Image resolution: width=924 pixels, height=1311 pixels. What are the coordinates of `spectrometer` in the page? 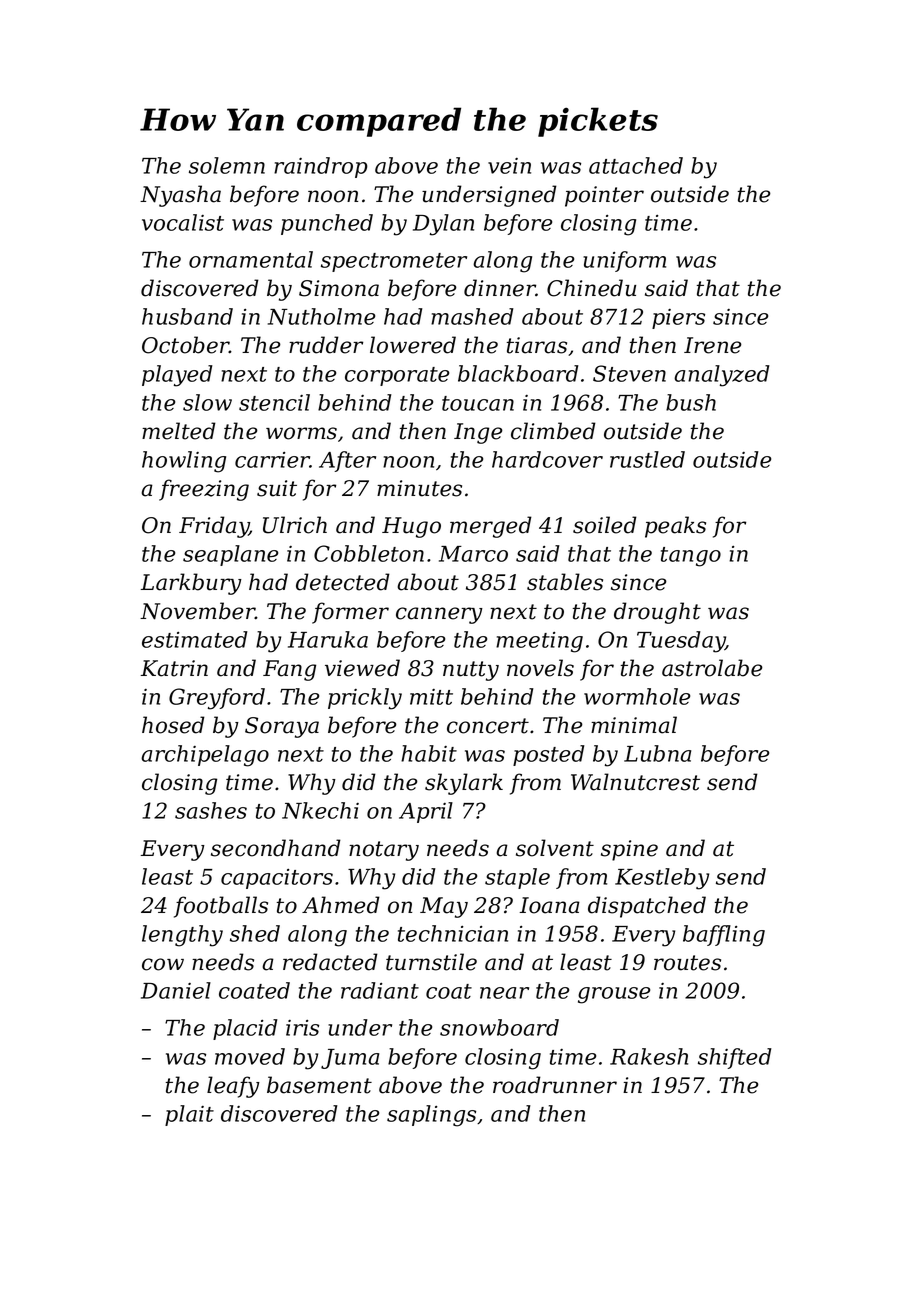 It's located at (394, 262).
